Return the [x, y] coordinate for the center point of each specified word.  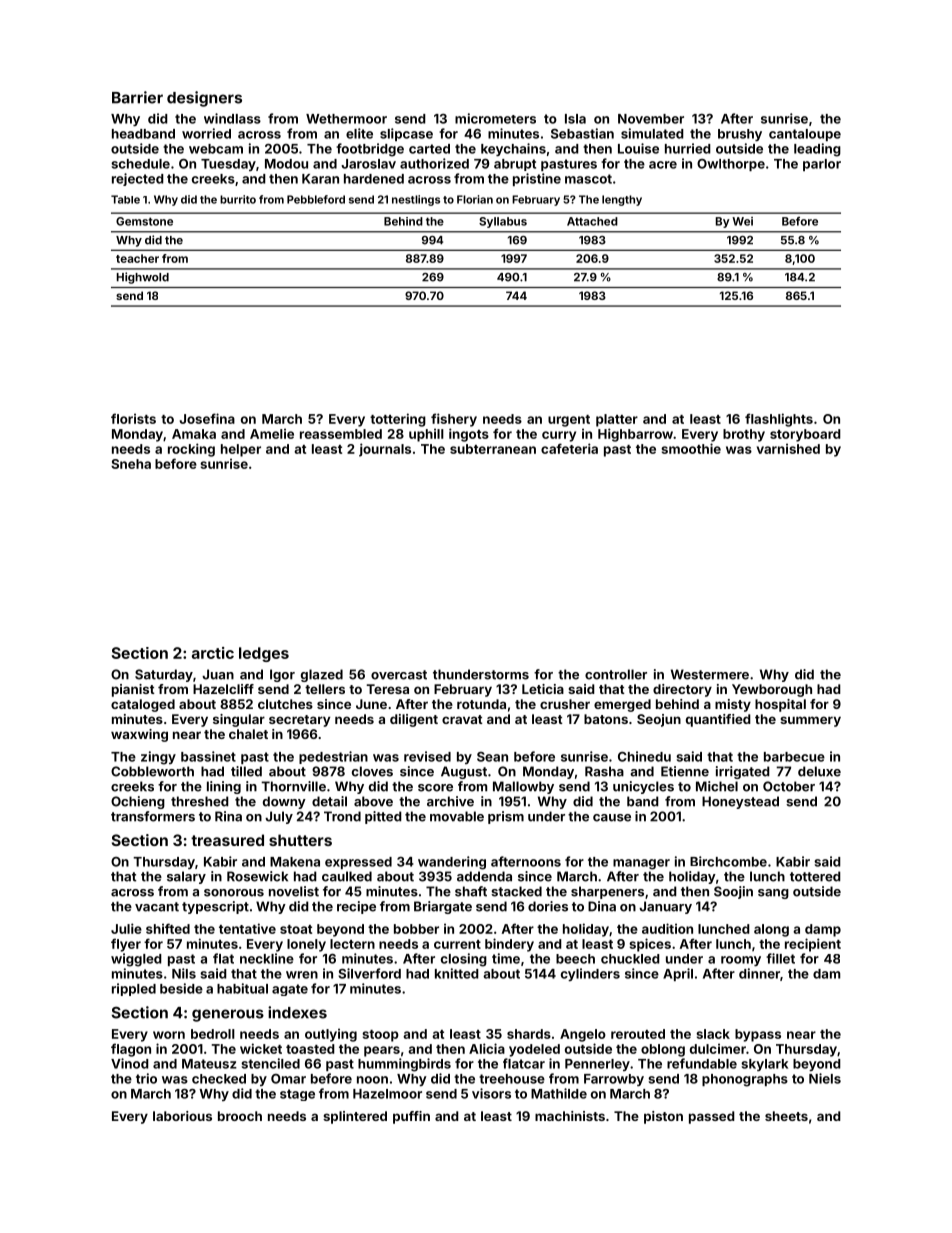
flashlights [779, 420]
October [789, 786]
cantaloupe [805, 135]
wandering [452, 863]
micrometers [495, 118]
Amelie [272, 433]
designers [204, 99]
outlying [331, 1035]
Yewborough [772, 690]
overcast [399, 675]
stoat [296, 929]
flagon [131, 1050]
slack [713, 1034]
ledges [264, 654]
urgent [569, 421]
